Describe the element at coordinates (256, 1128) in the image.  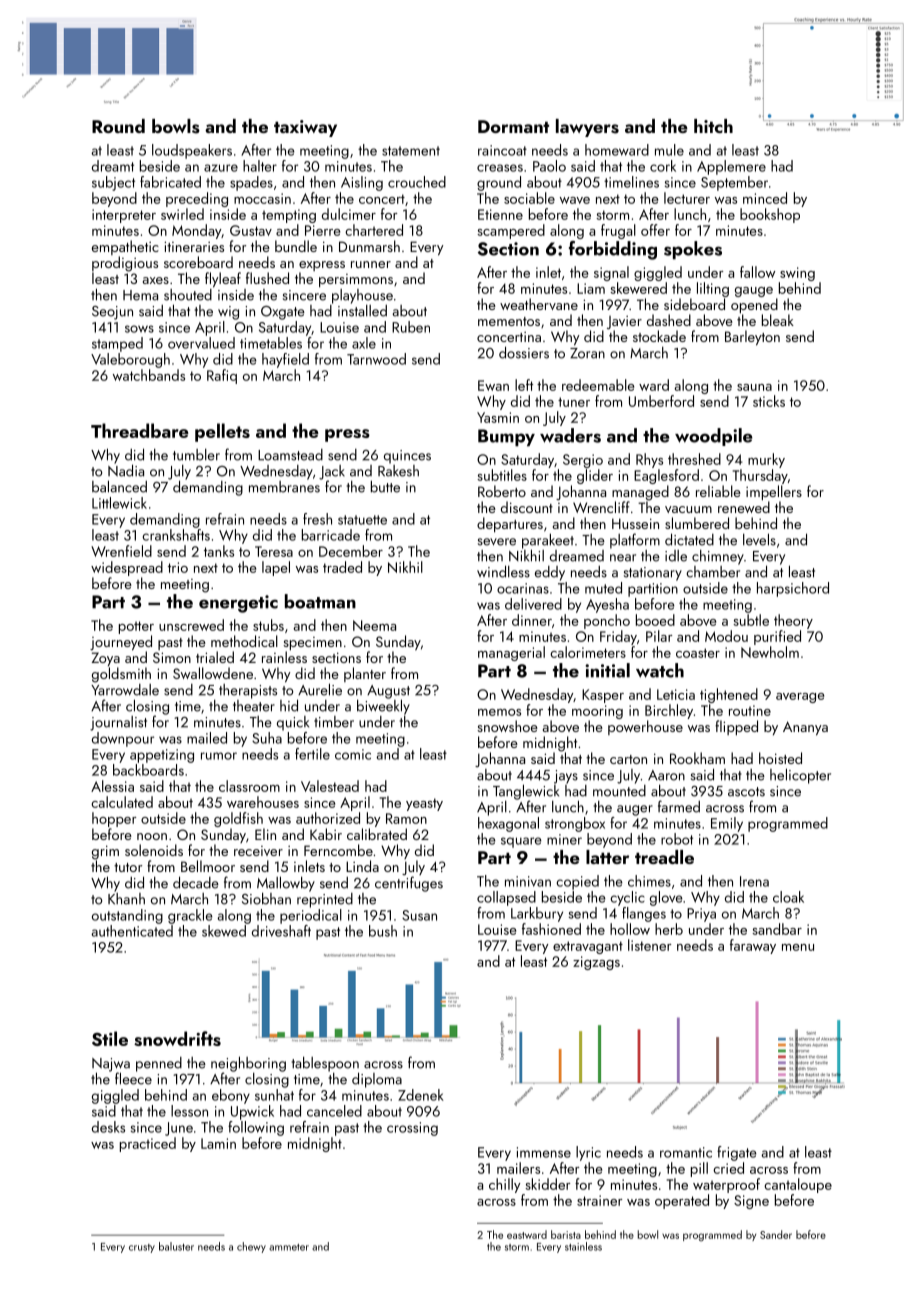
I see `following` at that location.
